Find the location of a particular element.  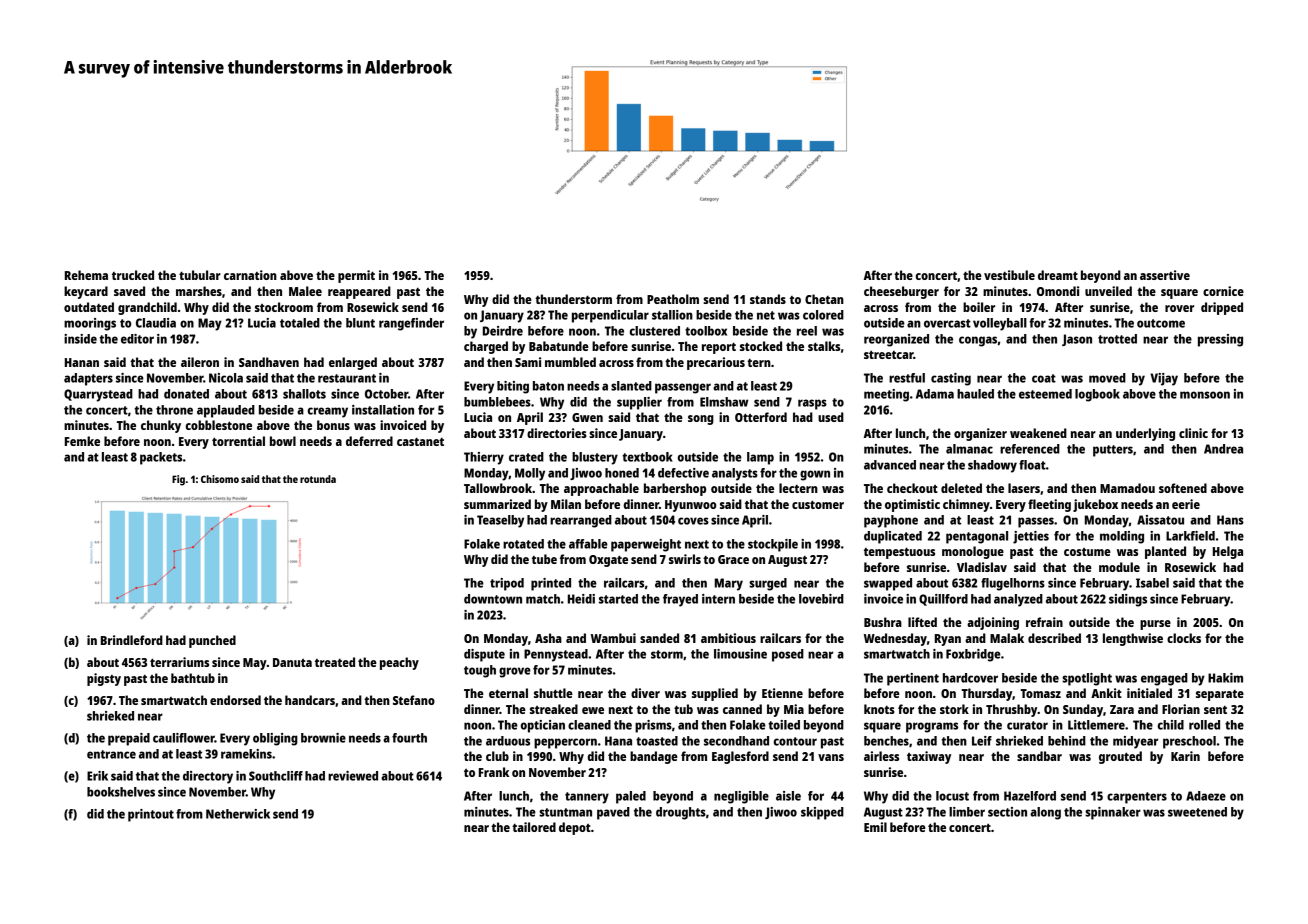

overcast is located at coordinates (947, 323).
